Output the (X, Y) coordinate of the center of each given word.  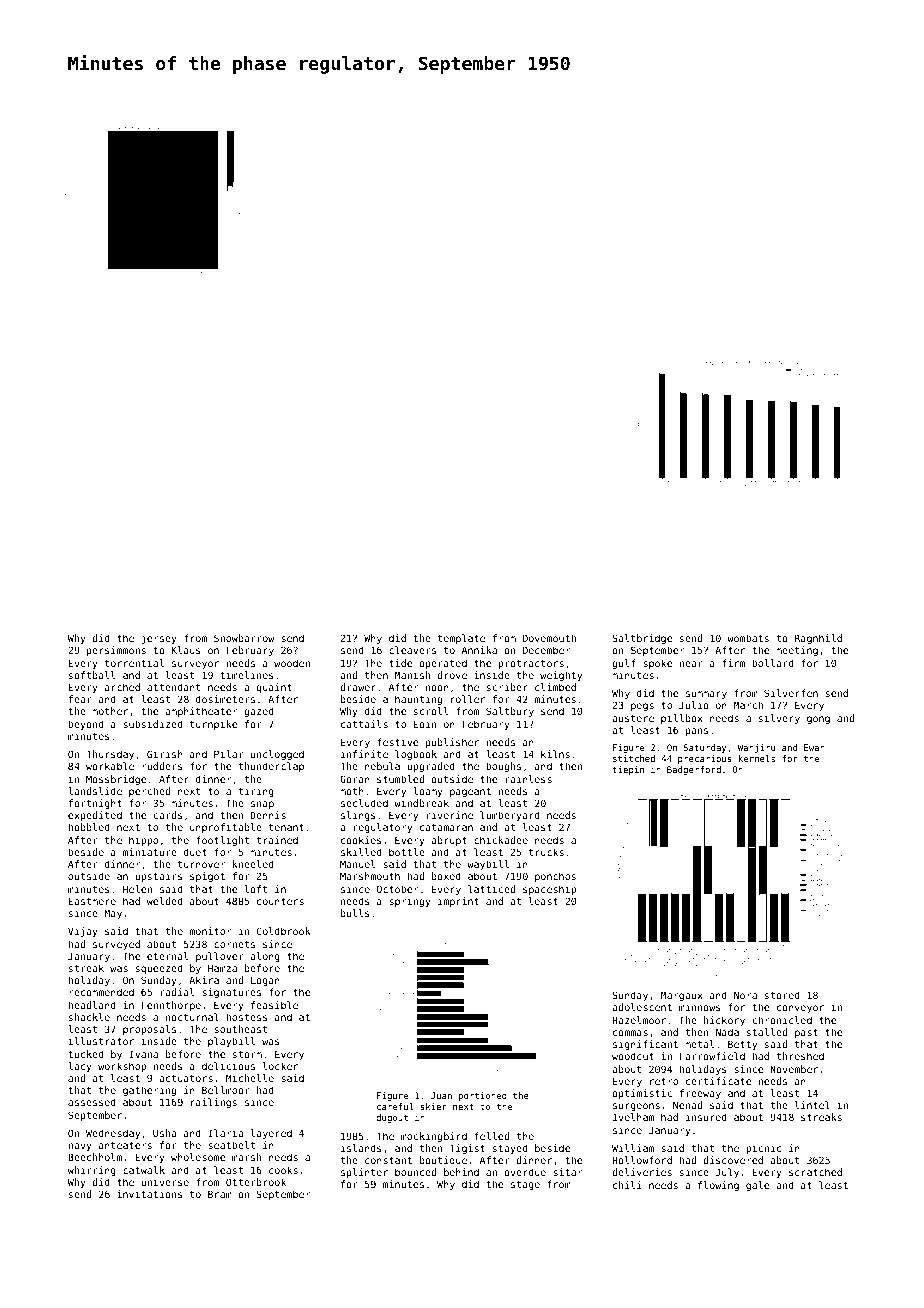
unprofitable (226, 828)
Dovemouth (549, 638)
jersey (159, 639)
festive (397, 742)
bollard (773, 663)
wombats (748, 638)
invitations (150, 1194)
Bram (220, 1194)
